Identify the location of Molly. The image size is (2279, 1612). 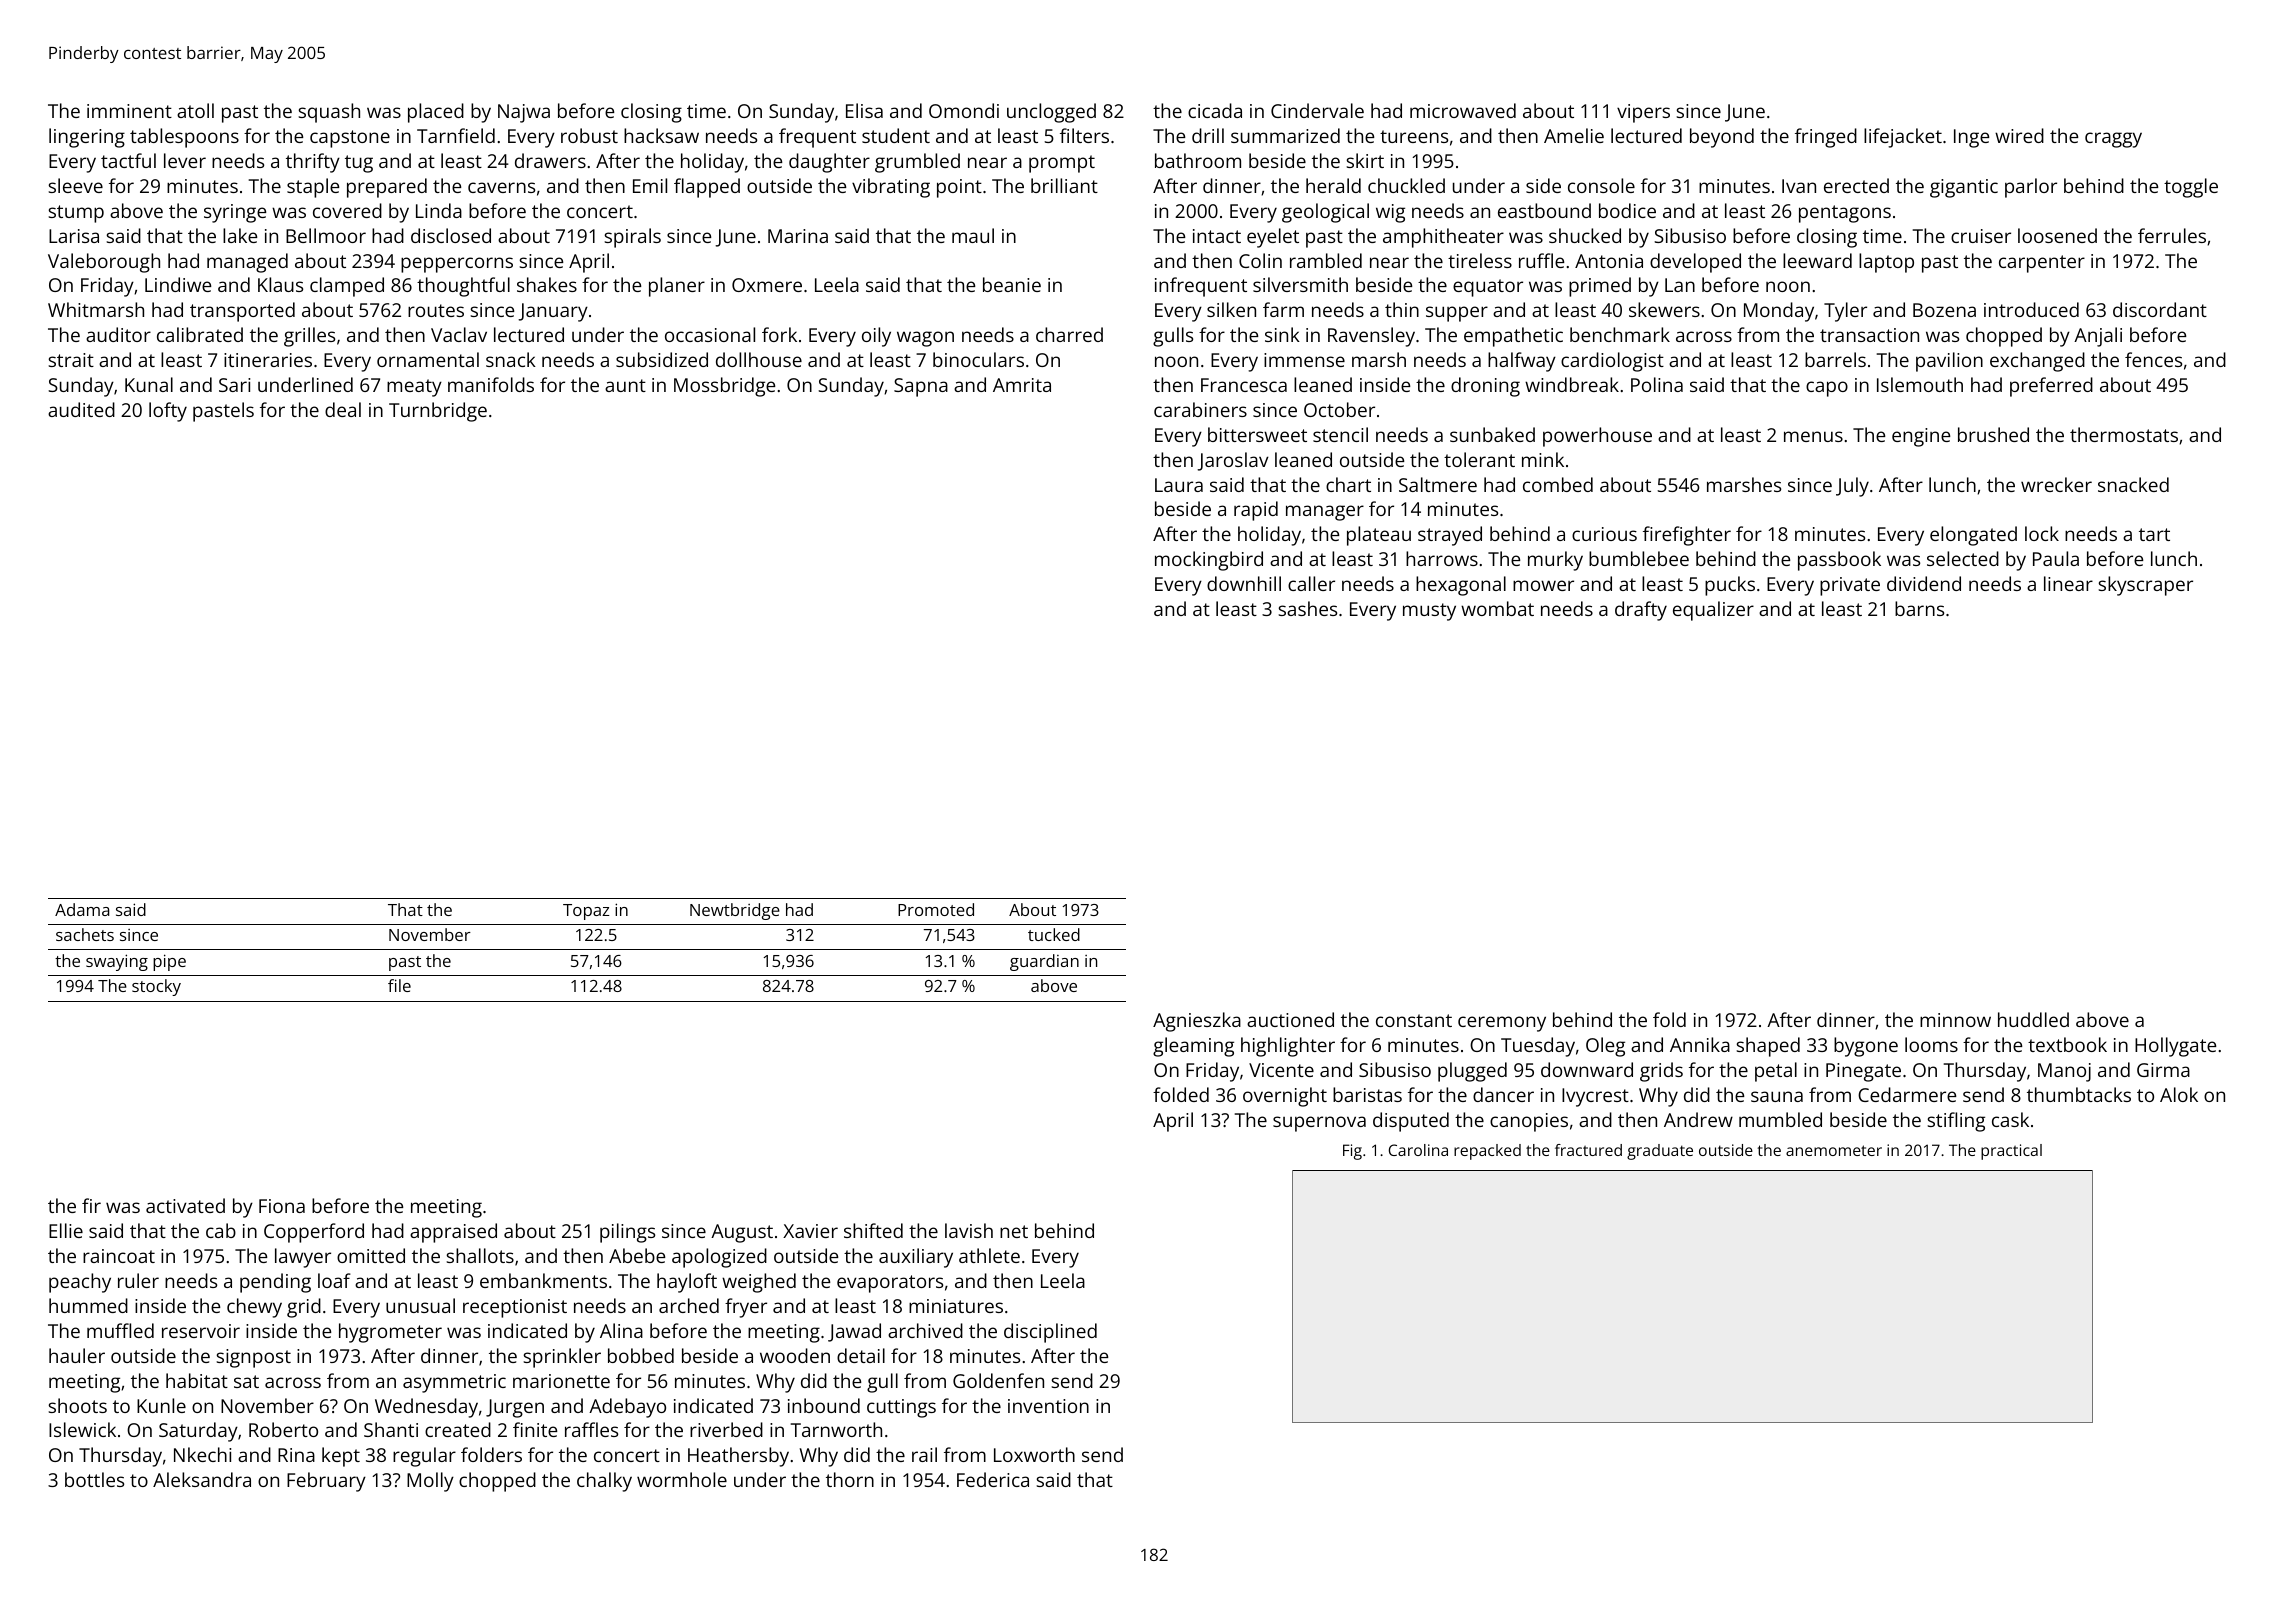
(430, 1482).
